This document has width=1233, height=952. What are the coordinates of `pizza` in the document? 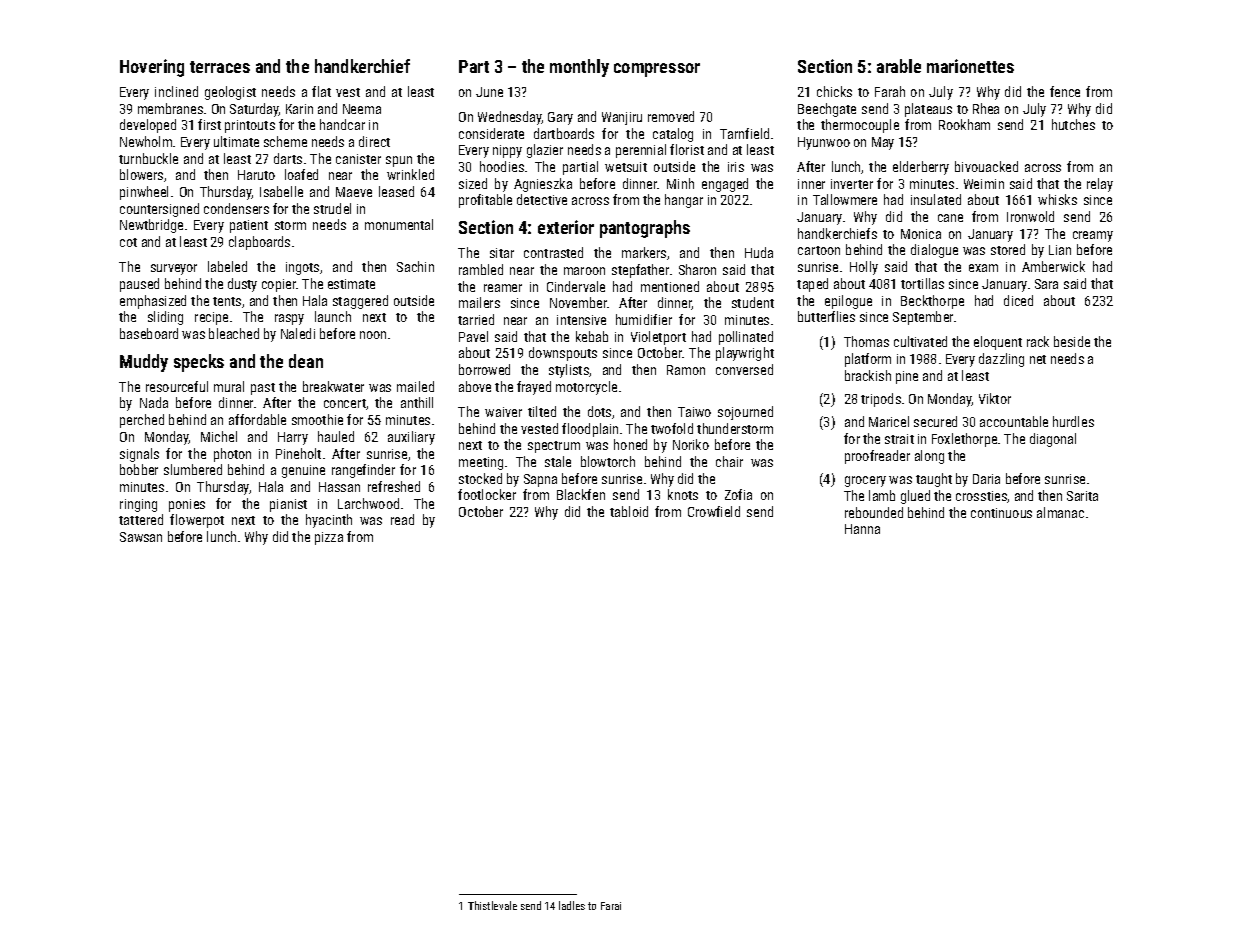 It's located at (329, 538).
